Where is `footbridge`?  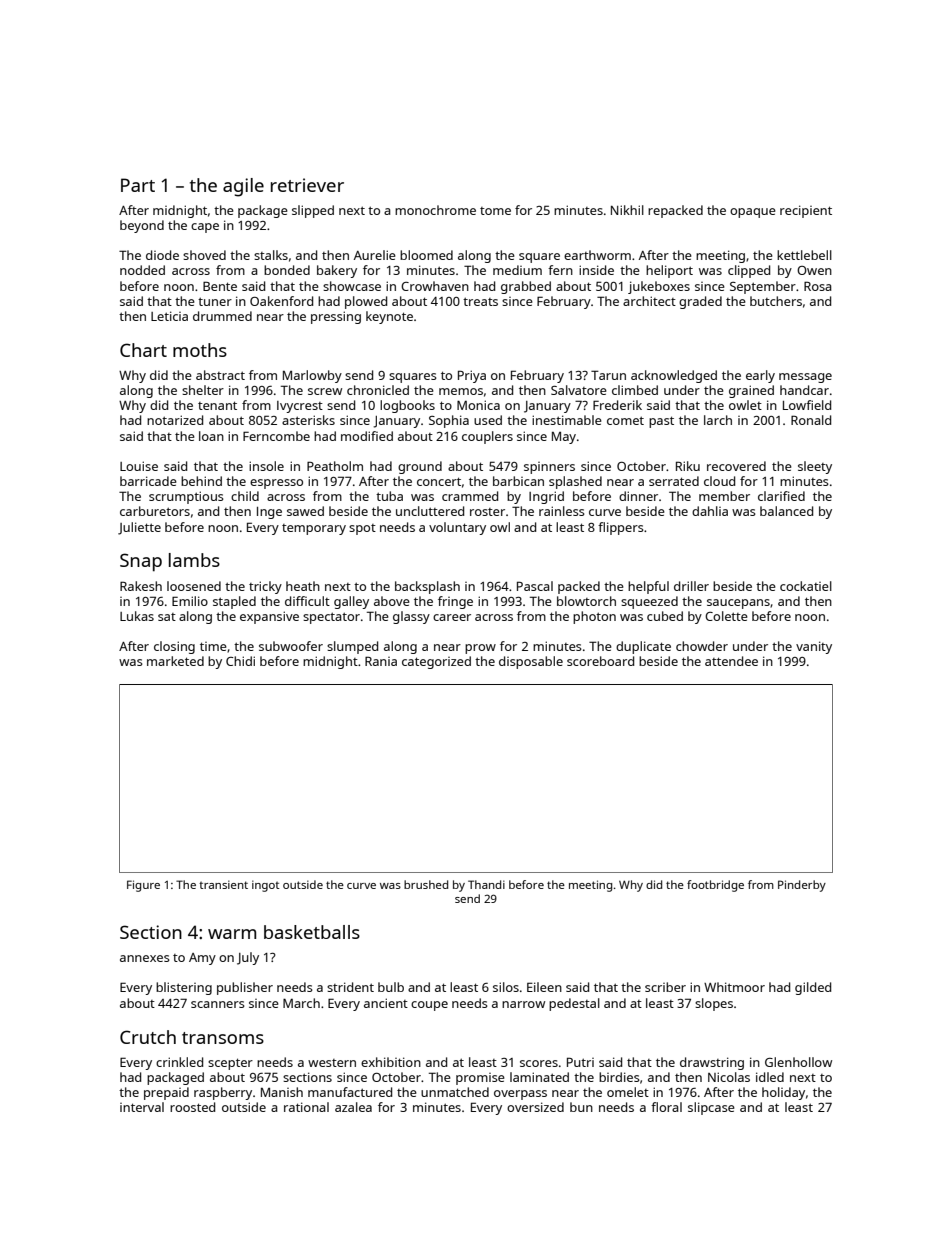 footbridge is located at coordinates (715, 886).
